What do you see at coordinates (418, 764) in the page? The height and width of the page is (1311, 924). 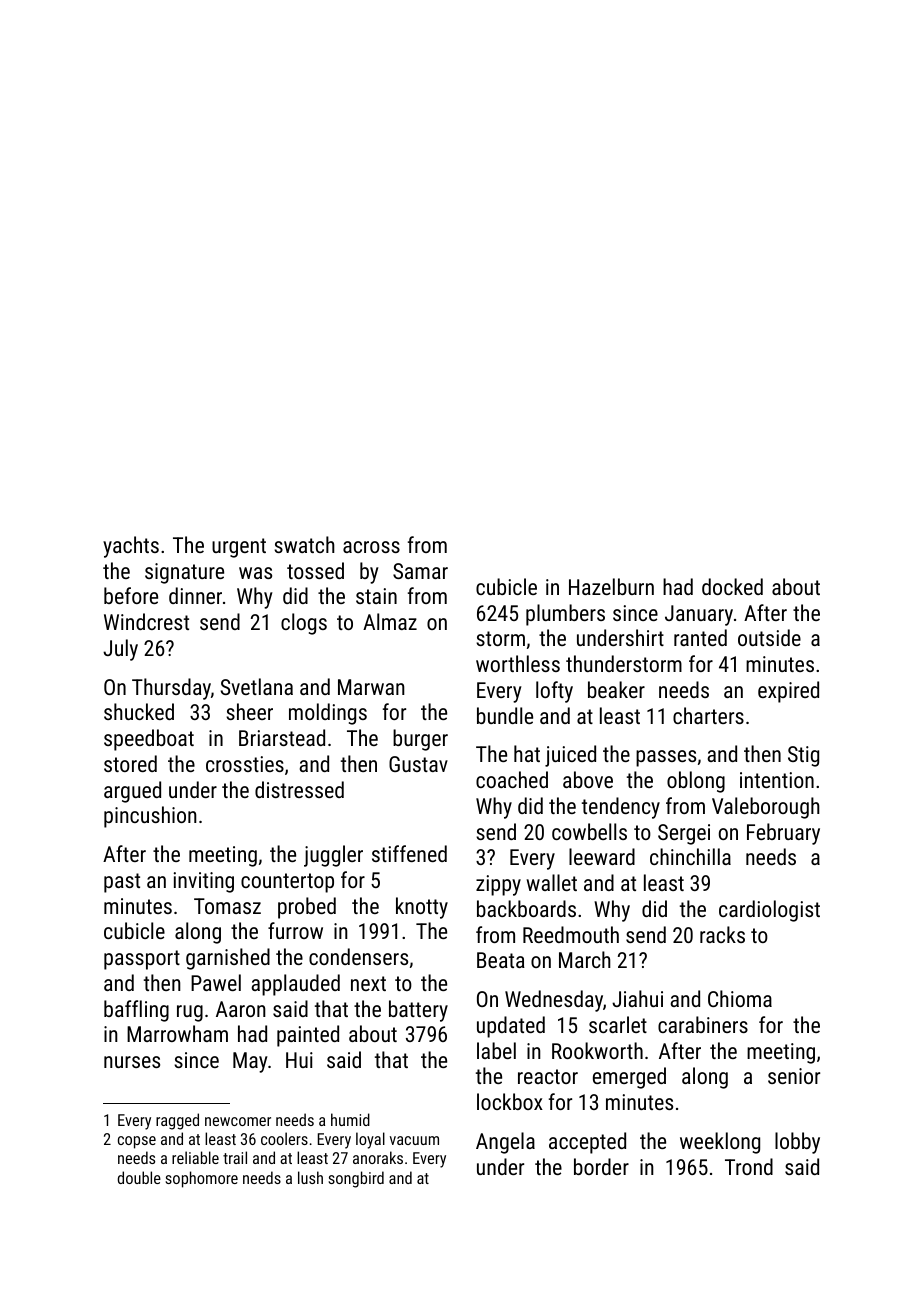 I see `Gustav` at bounding box center [418, 764].
